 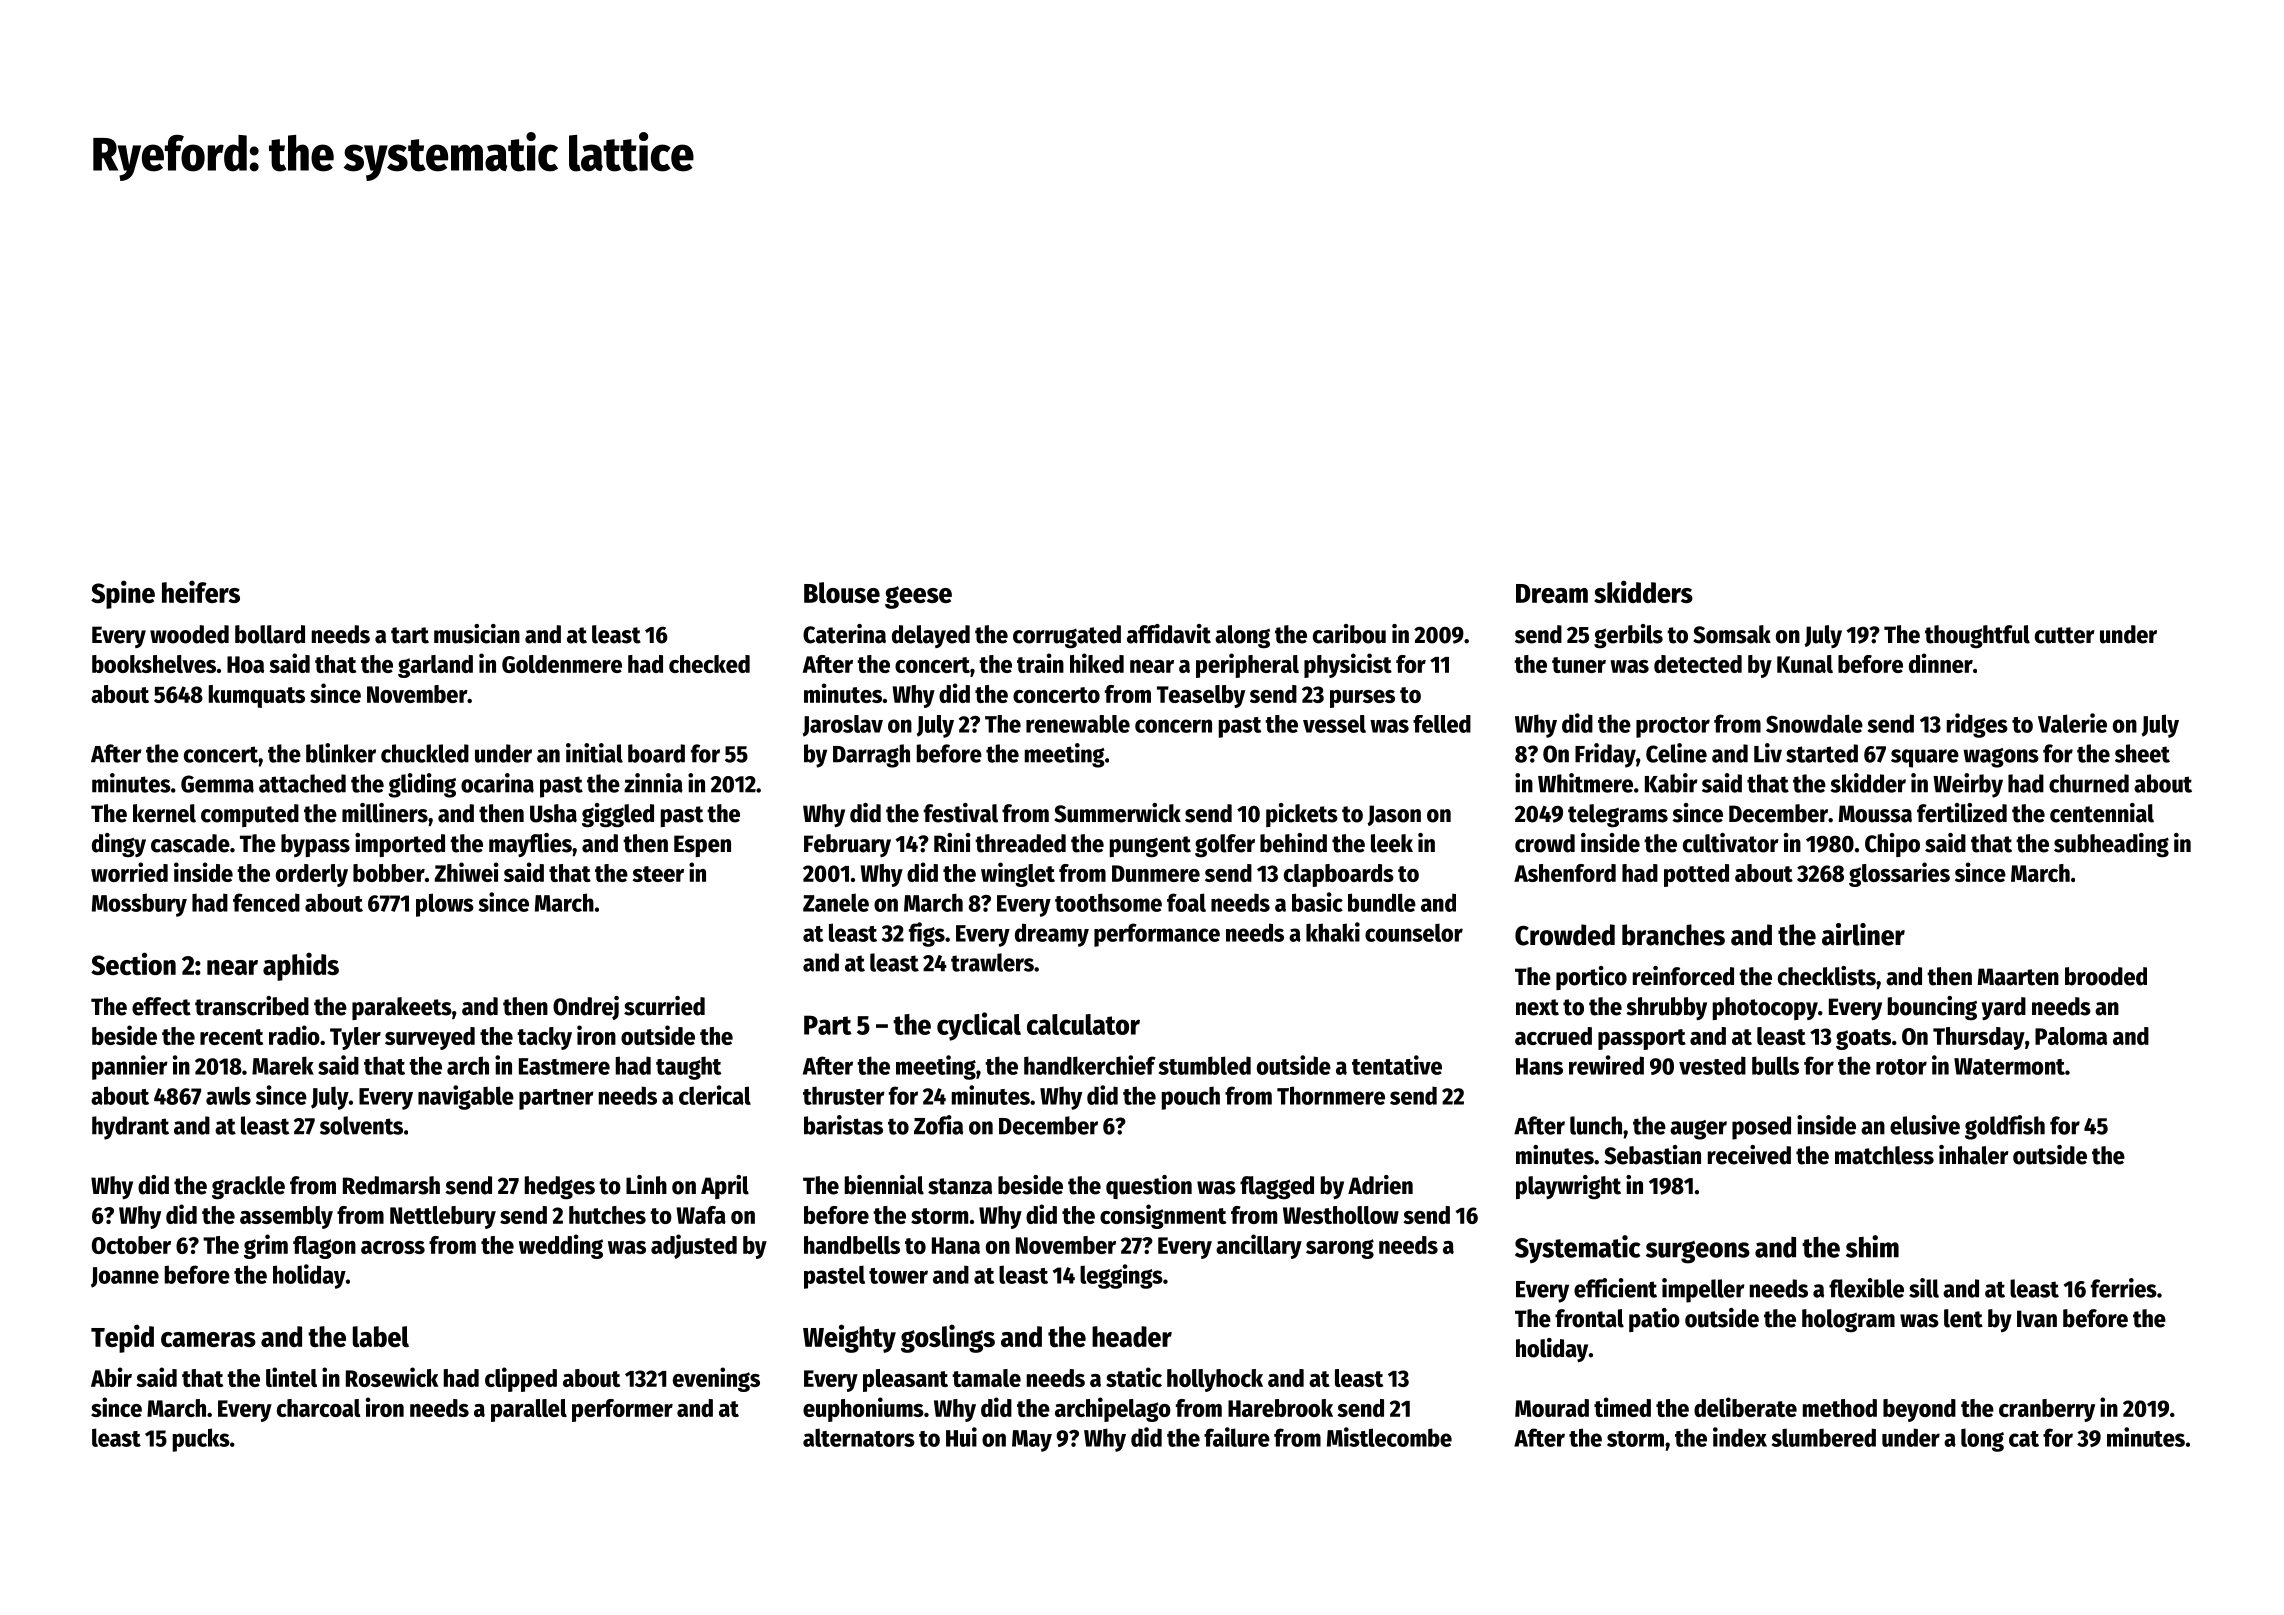 I want to click on khaki, so click(x=1333, y=932).
